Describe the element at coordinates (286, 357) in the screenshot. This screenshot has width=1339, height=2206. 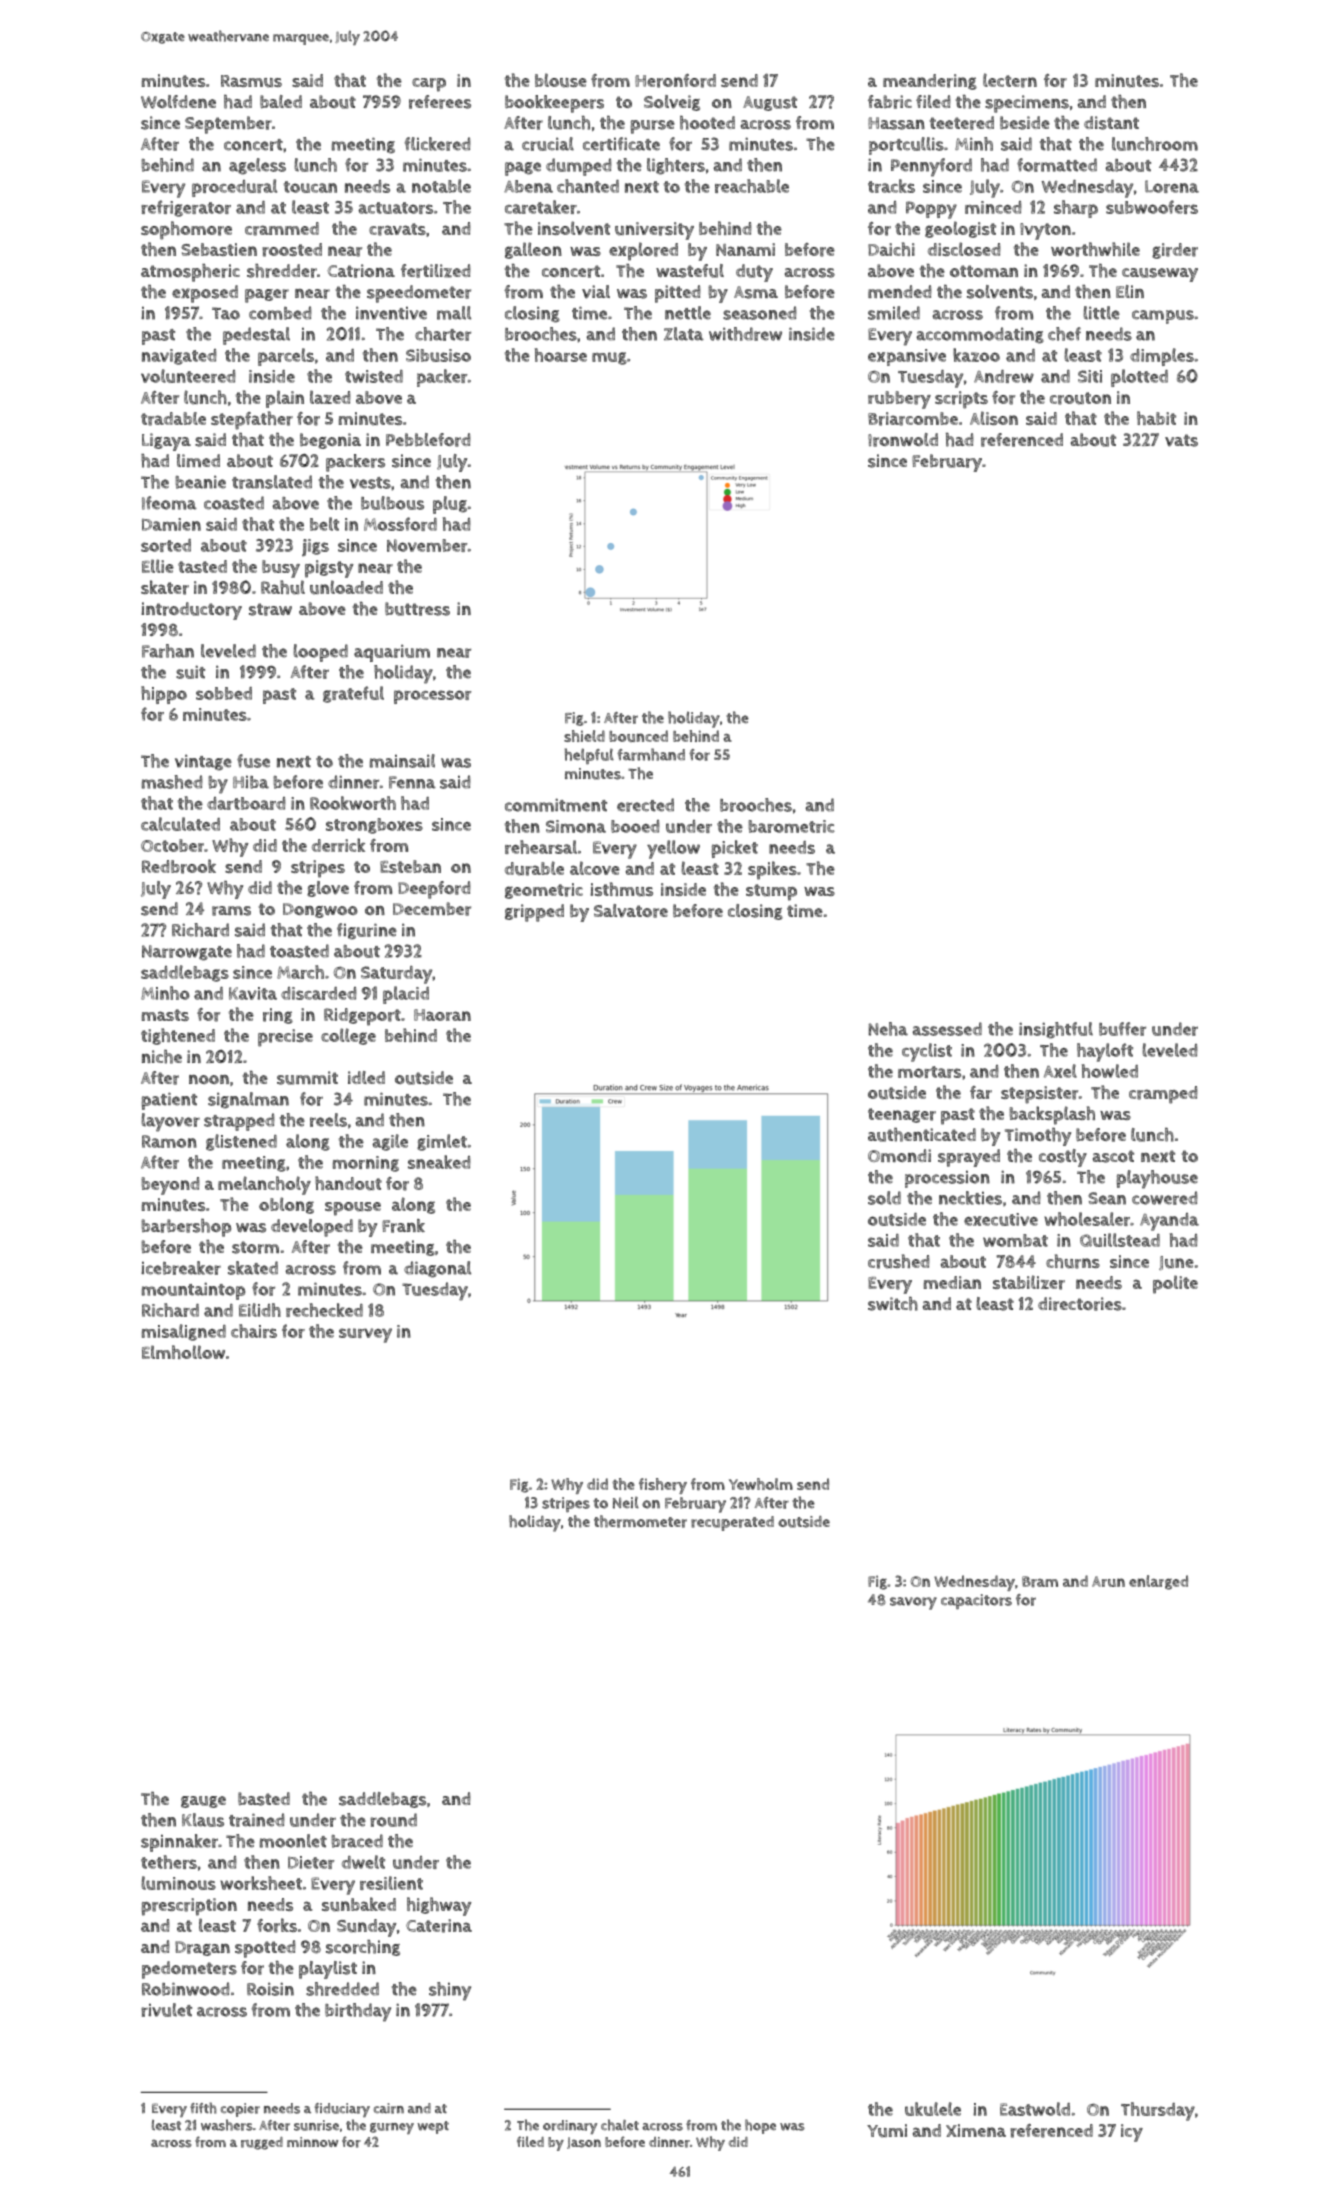
I see `parcels` at that location.
